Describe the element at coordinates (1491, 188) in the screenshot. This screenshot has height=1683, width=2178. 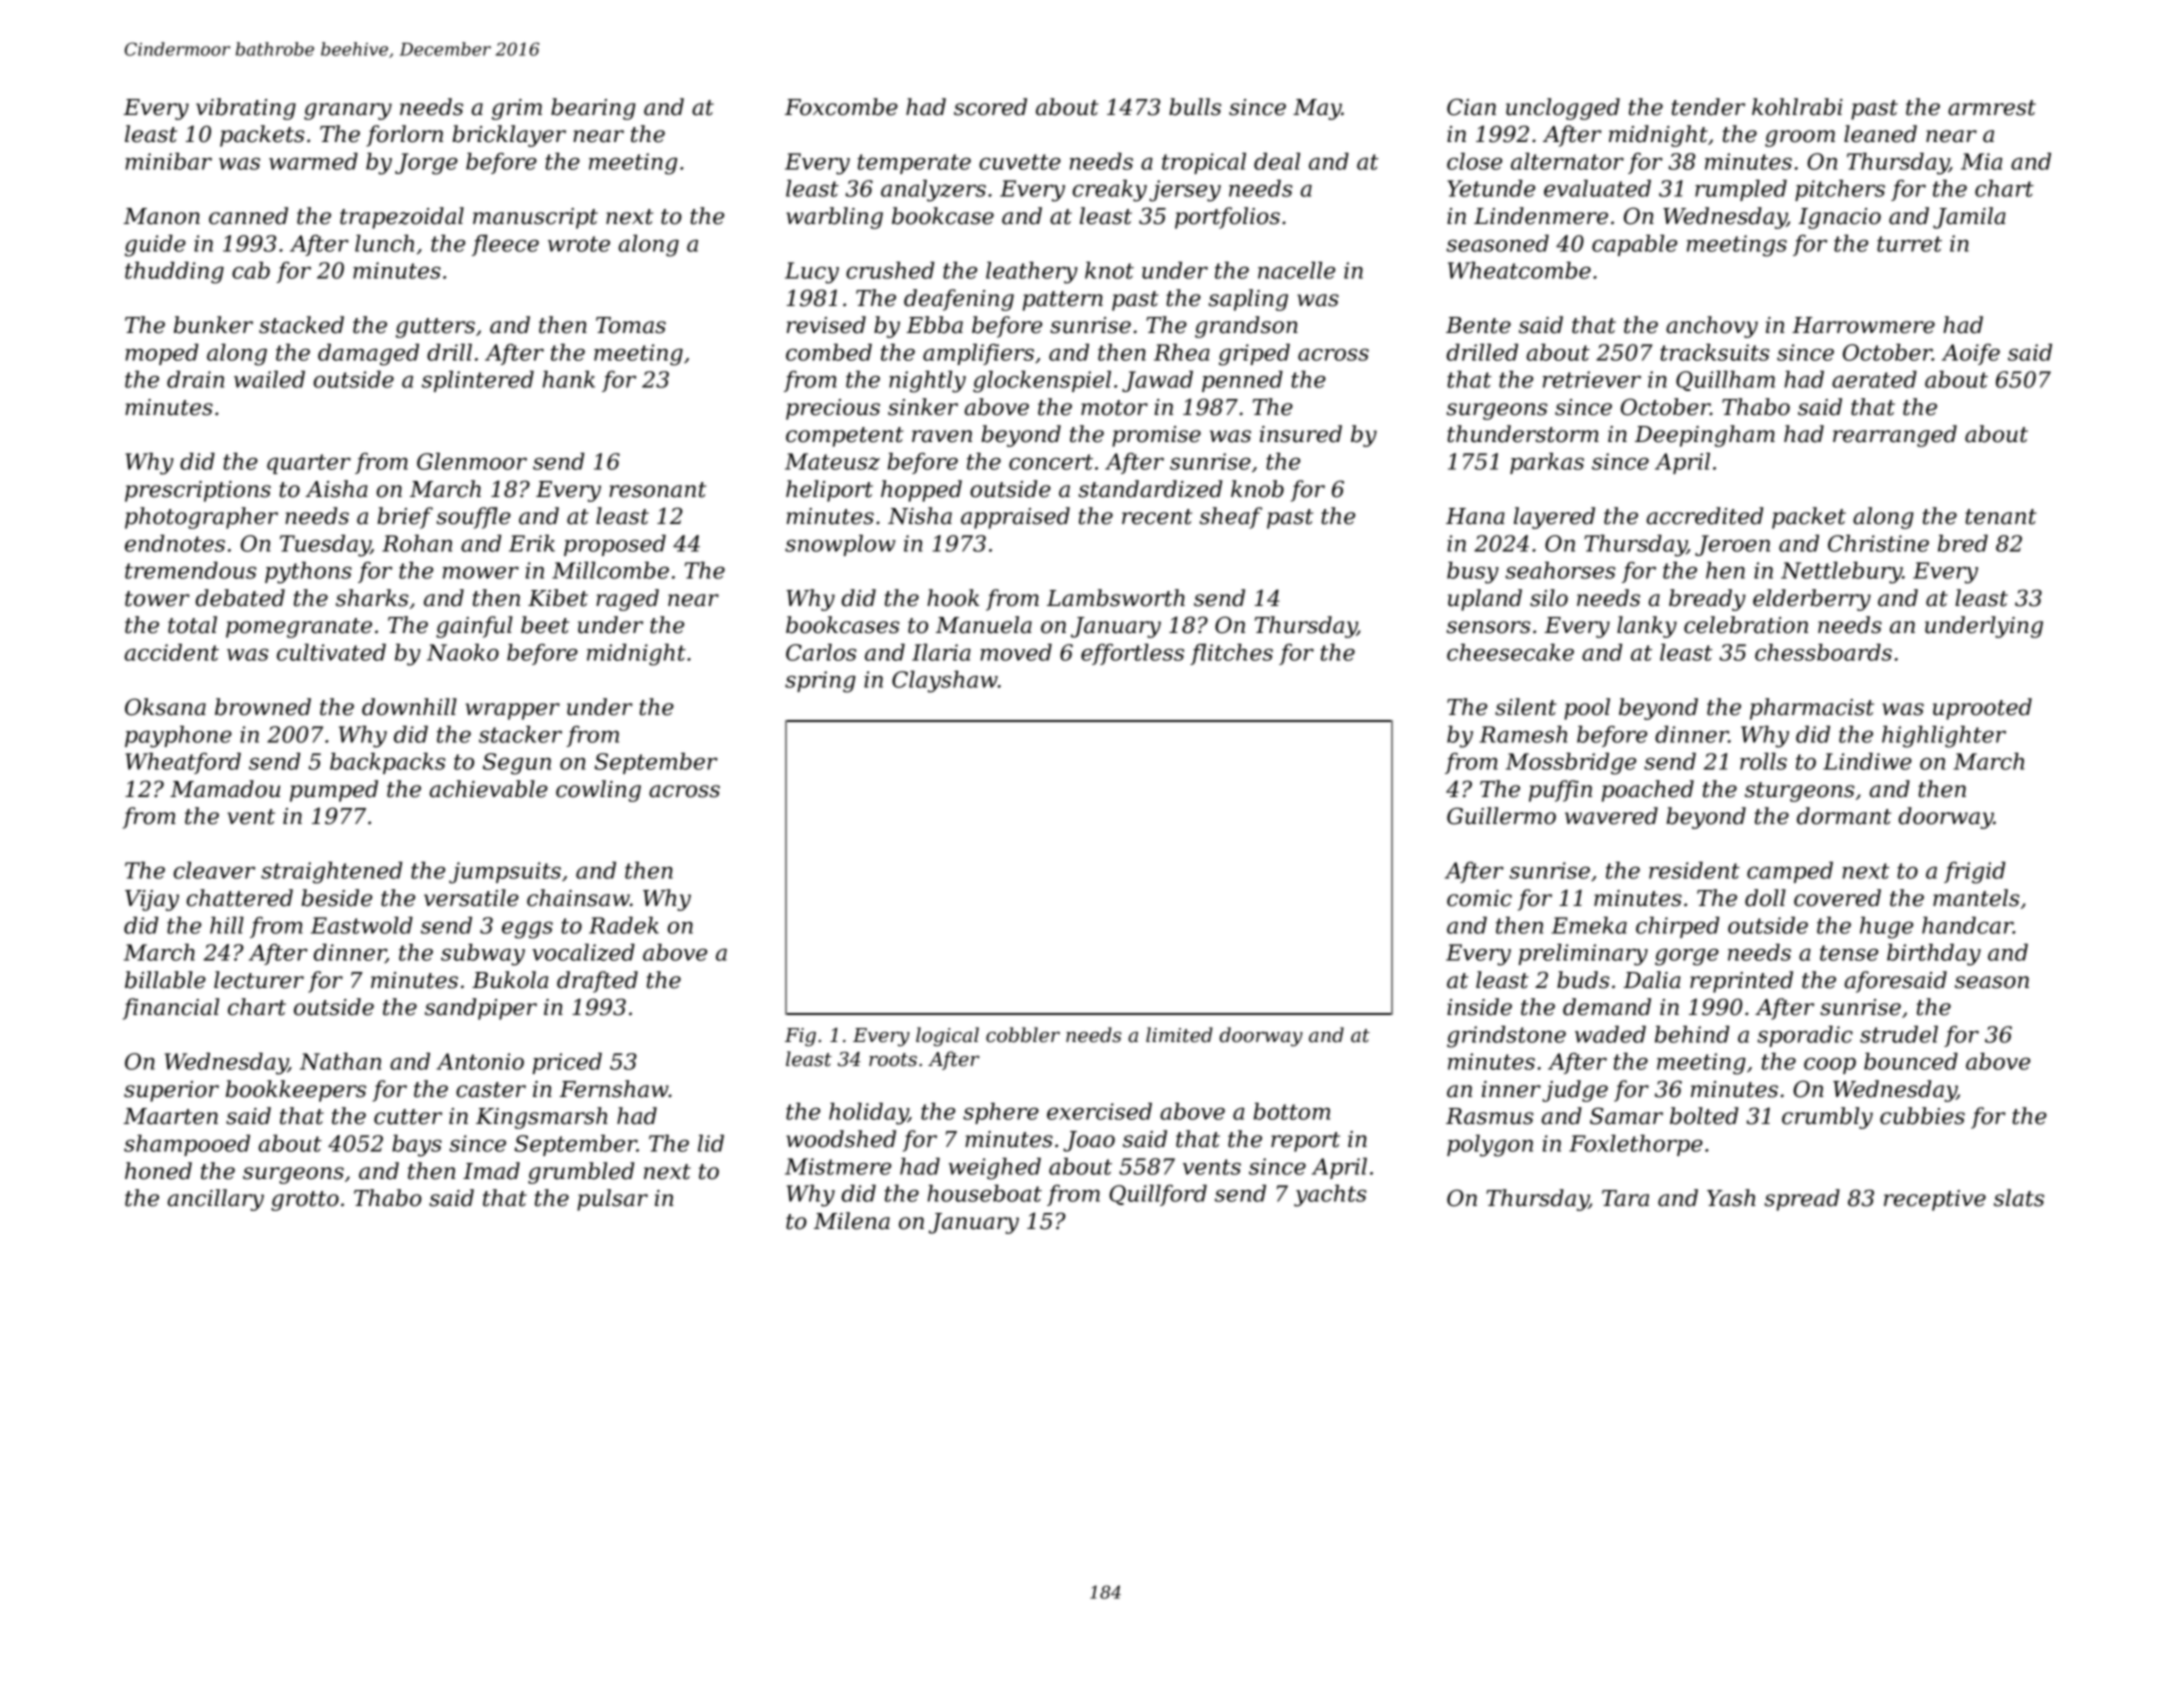
I see `Yetunde` at that location.
